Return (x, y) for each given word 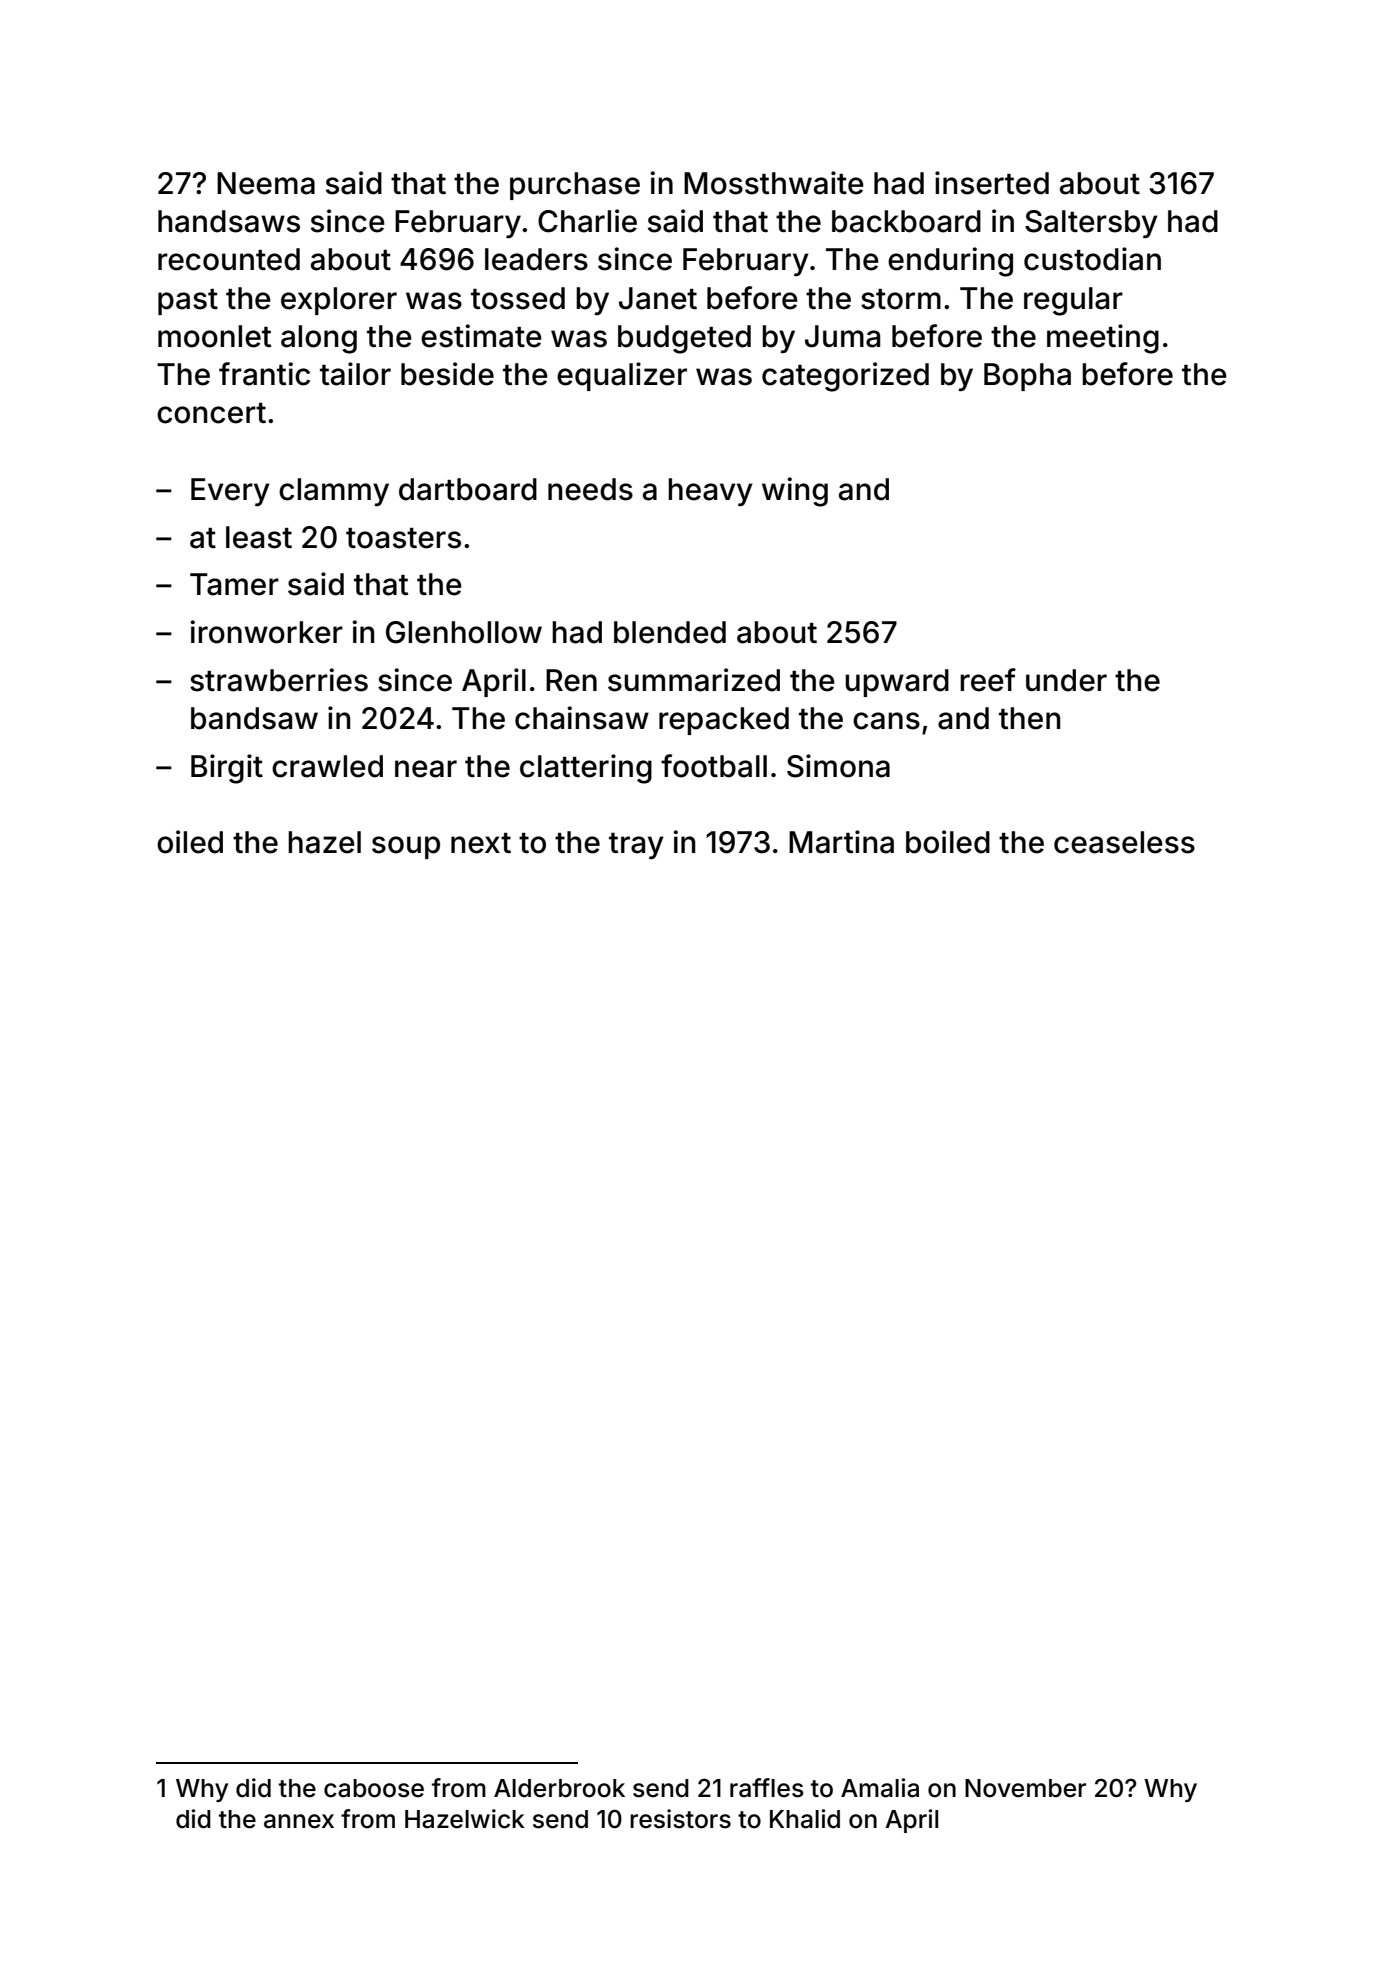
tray (636, 846)
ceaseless (1124, 842)
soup (406, 847)
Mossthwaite (774, 183)
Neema (266, 183)
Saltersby (1091, 224)
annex (299, 1821)
